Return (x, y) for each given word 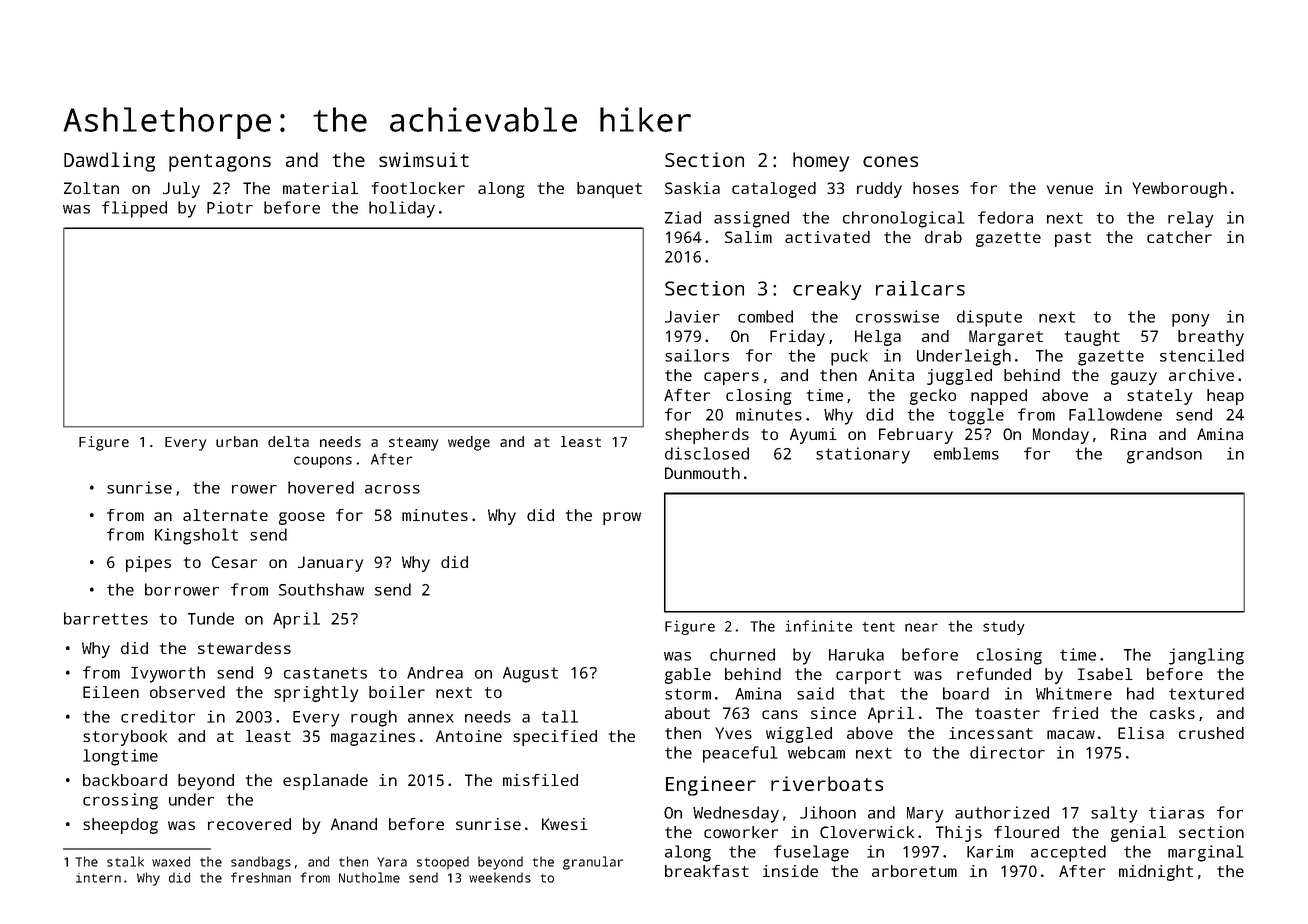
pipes (148, 564)
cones (890, 161)
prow (622, 518)
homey (821, 162)
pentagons (220, 163)
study (1004, 627)
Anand (354, 824)
